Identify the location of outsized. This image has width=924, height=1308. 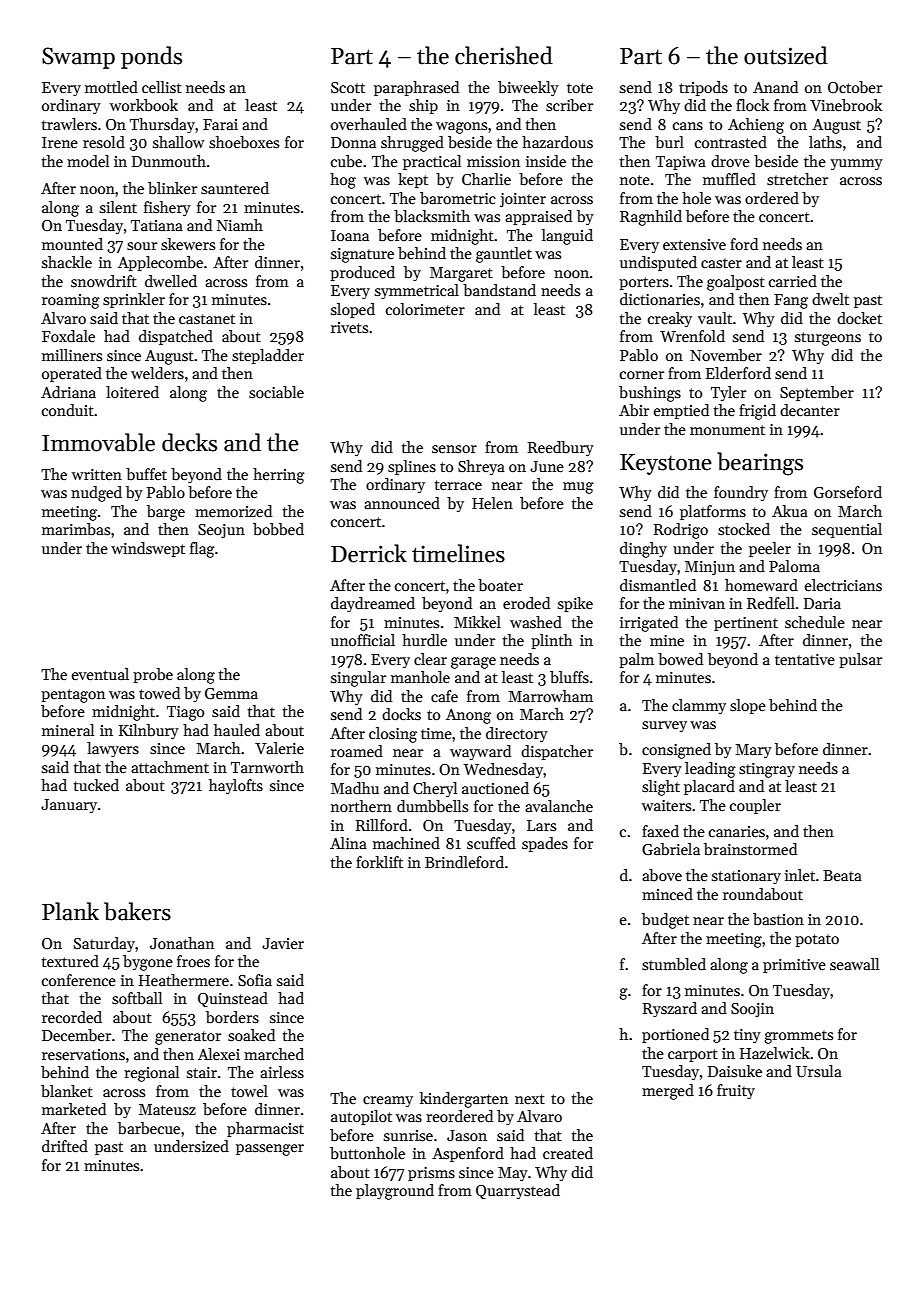
(786, 55).
